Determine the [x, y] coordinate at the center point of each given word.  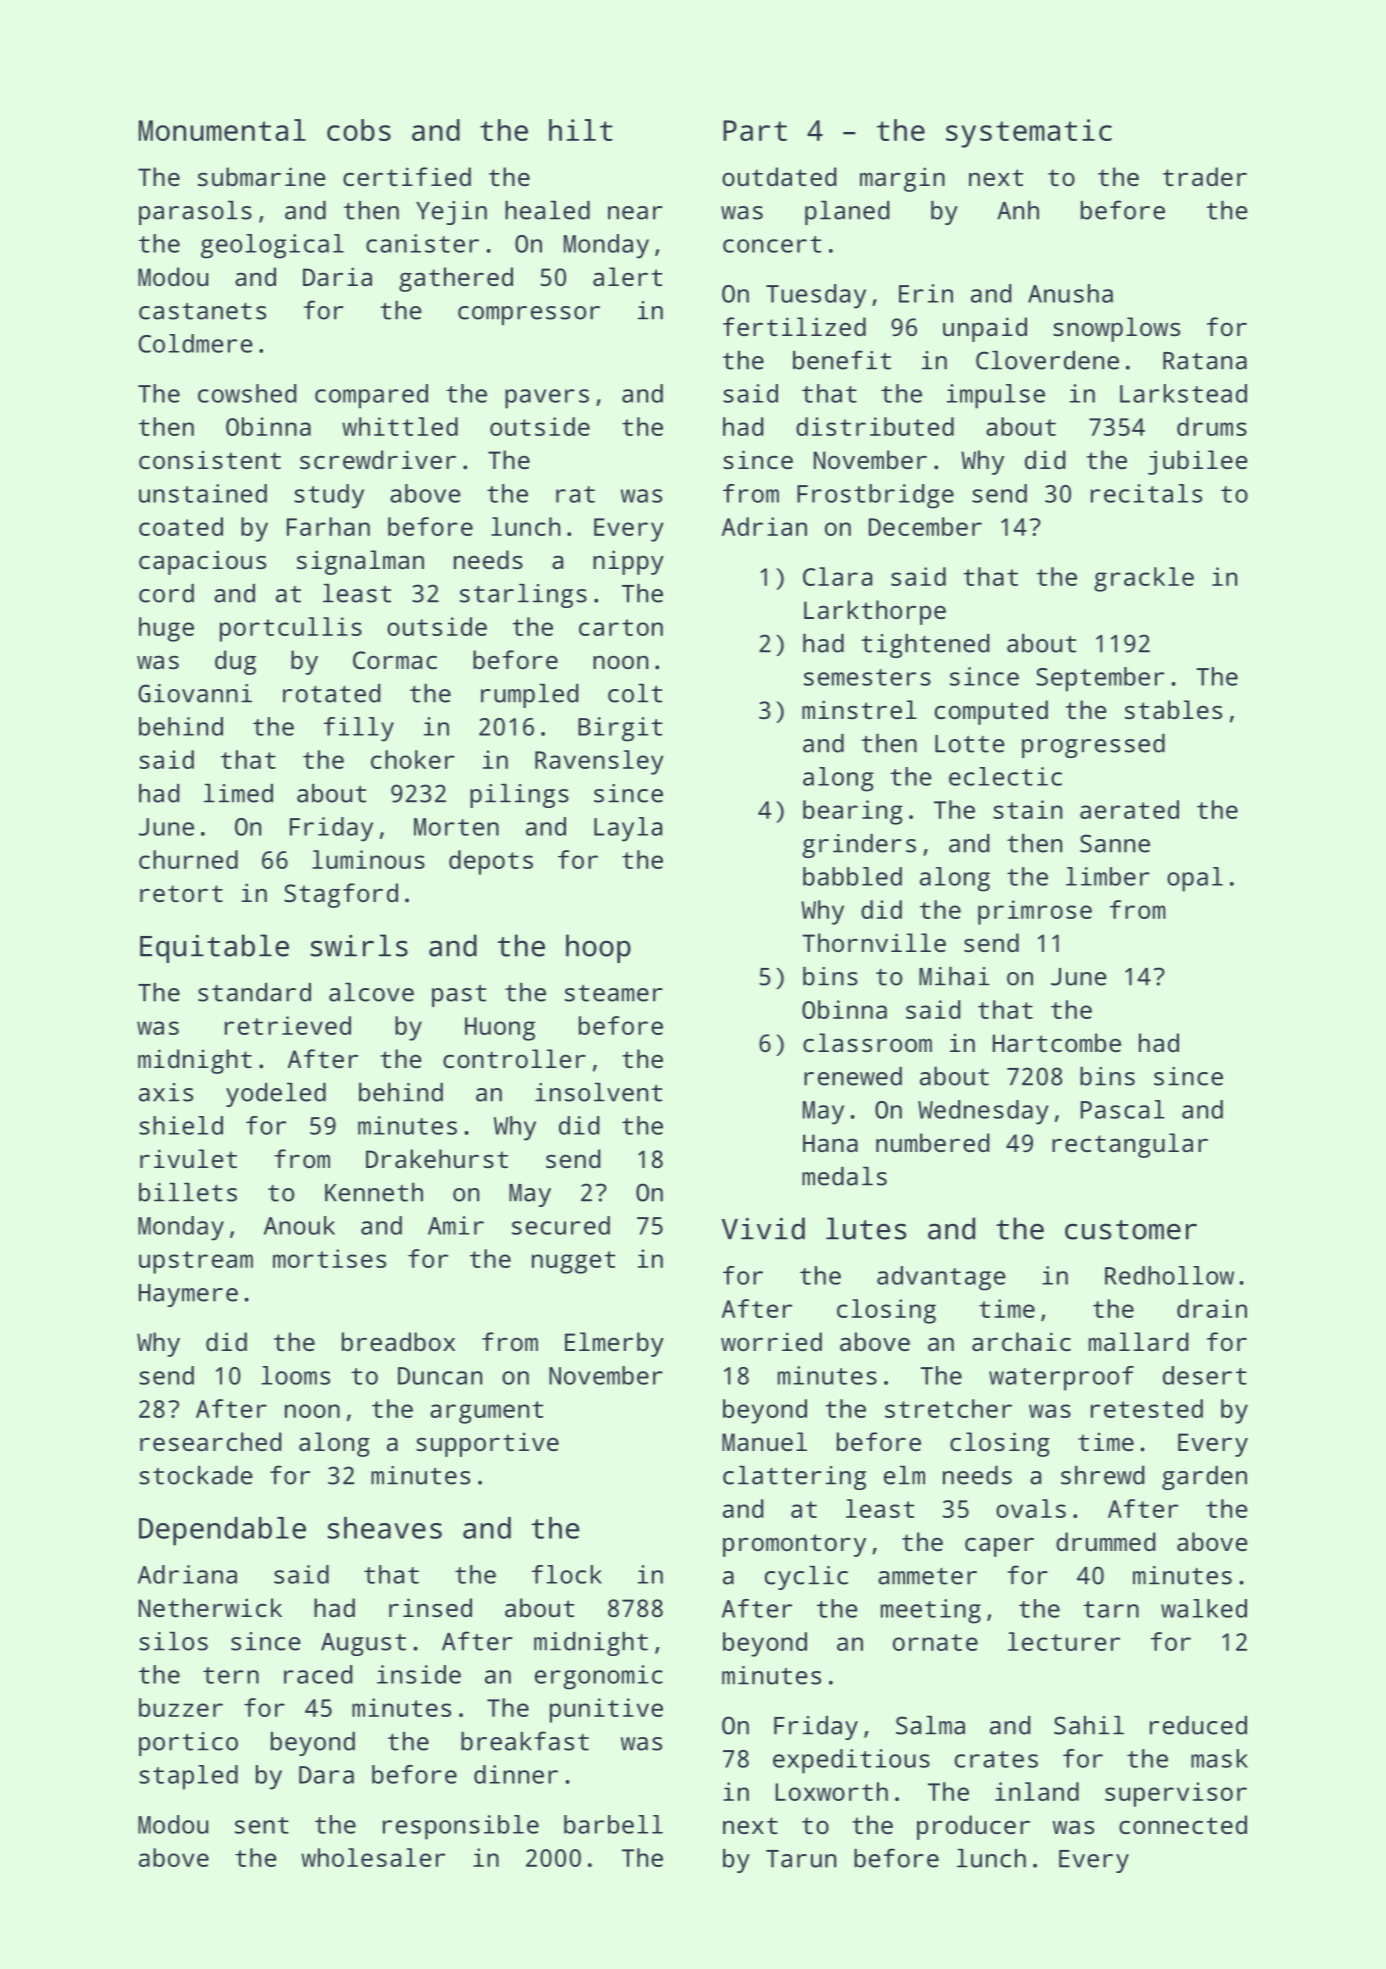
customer [1131, 1230]
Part [755, 130]
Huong [500, 1029]
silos [173, 1641]
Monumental [222, 130]
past [459, 995]
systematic [1029, 133]
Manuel [764, 1441]
